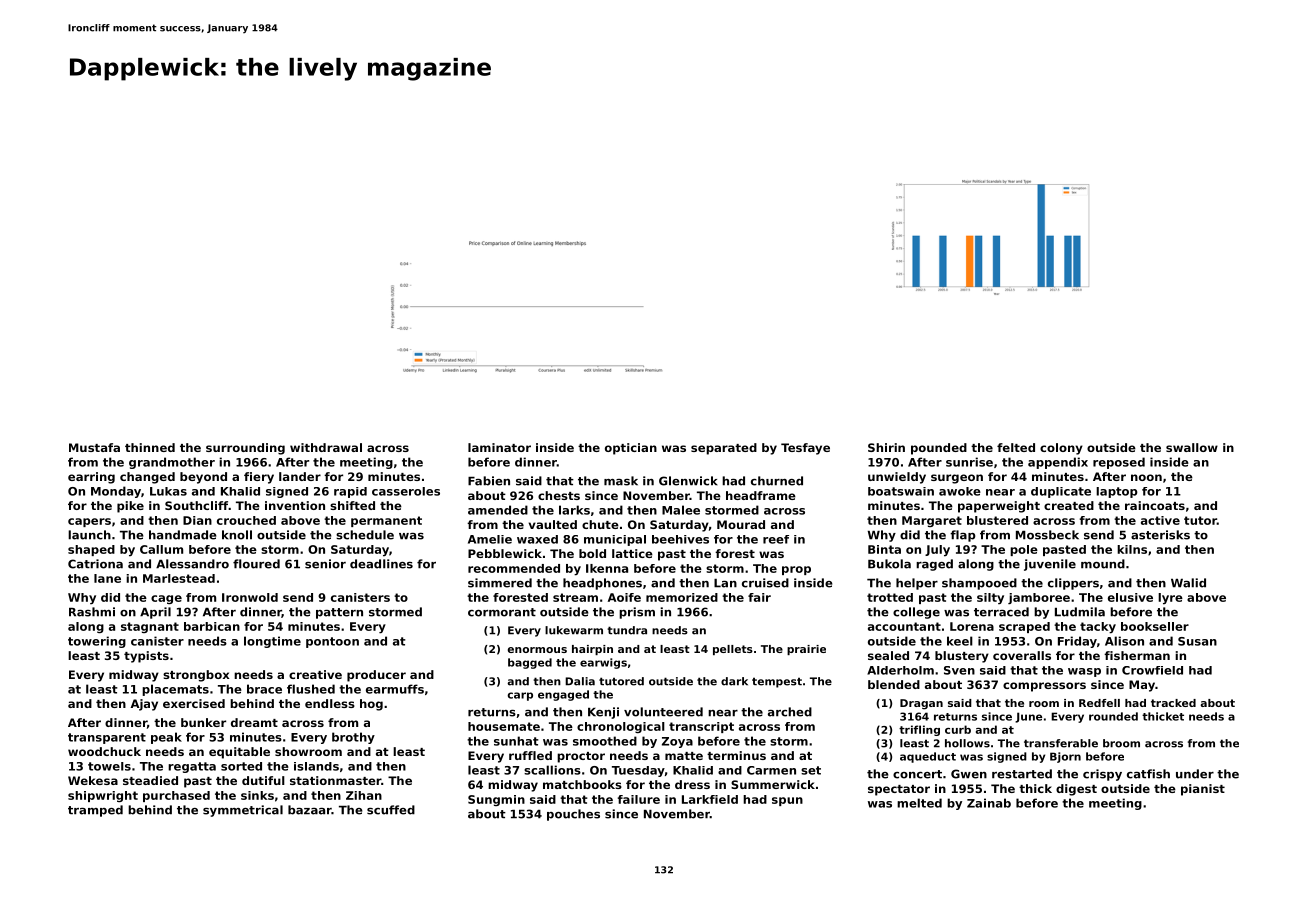 The height and width of the screenshot is (924, 1308). Describe the element at coordinates (95, 811) in the screenshot. I see `tramped` at that location.
